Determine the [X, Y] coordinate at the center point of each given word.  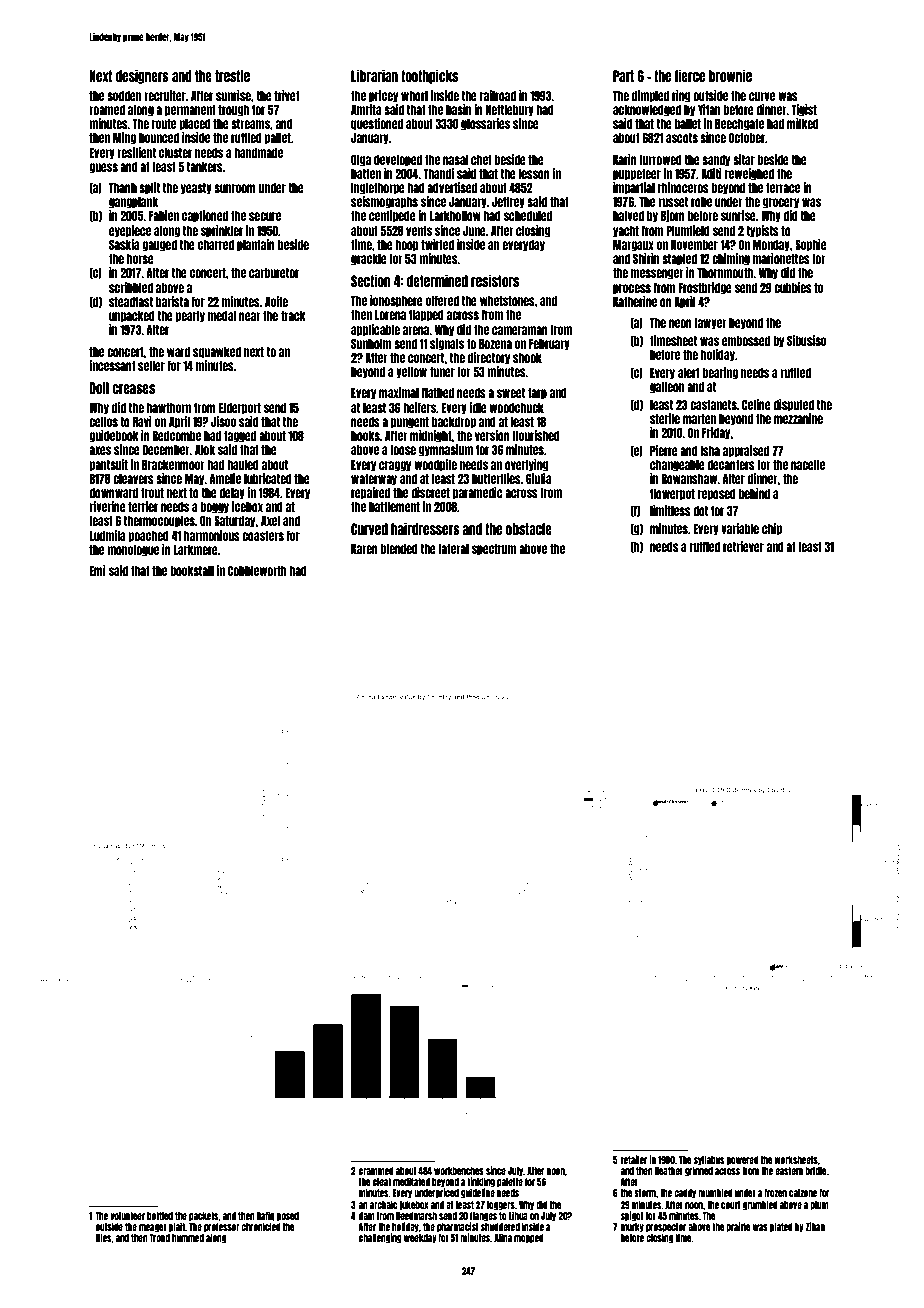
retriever [743, 546]
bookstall [192, 571]
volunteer [127, 1216]
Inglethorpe [378, 189]
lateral [453, 549]
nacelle [808, 465]
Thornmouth [725, 273]
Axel [270, 521]
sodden [124, 96]
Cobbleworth [257, 570]
